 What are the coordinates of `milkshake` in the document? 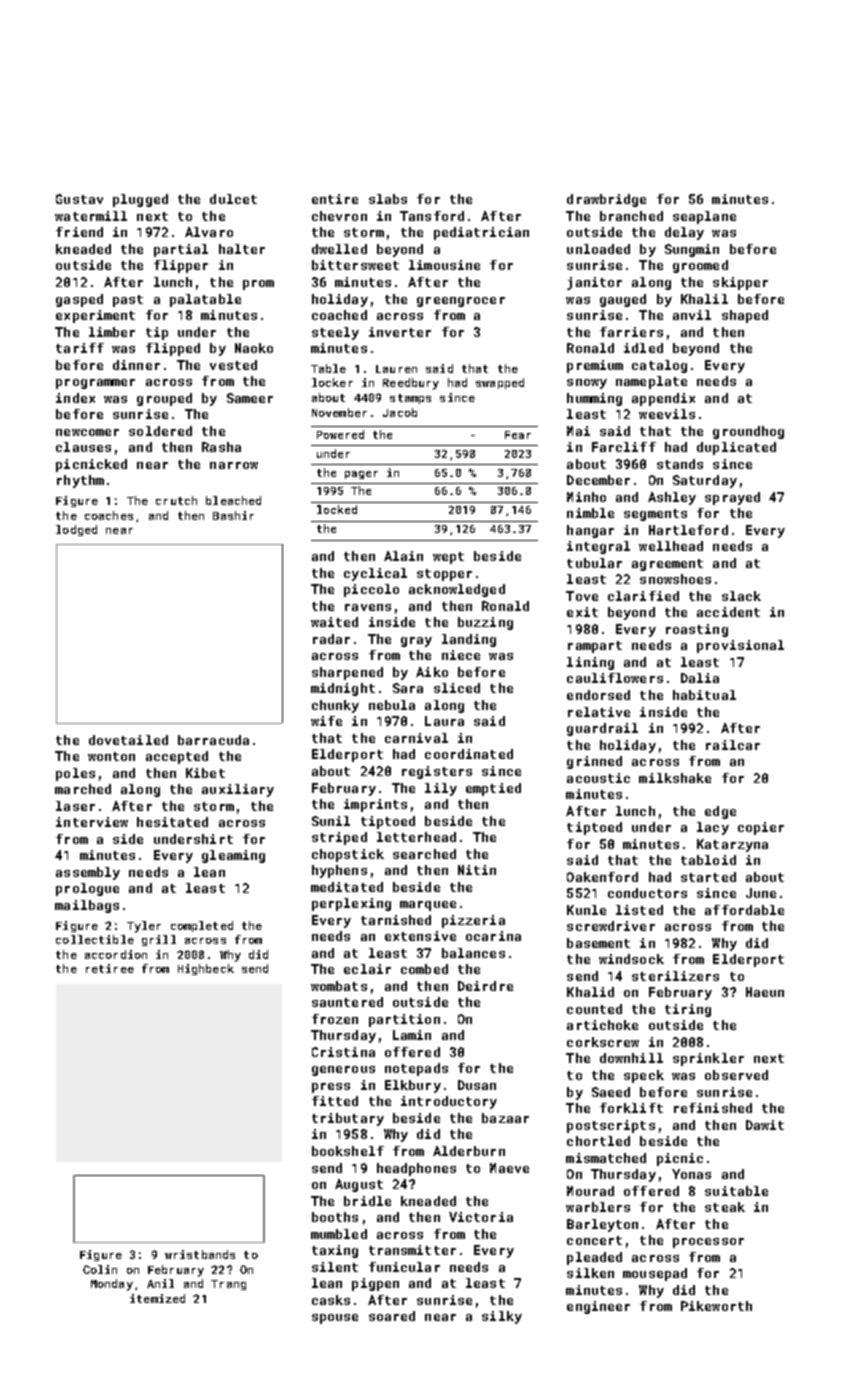 It's located at (675, 778).
